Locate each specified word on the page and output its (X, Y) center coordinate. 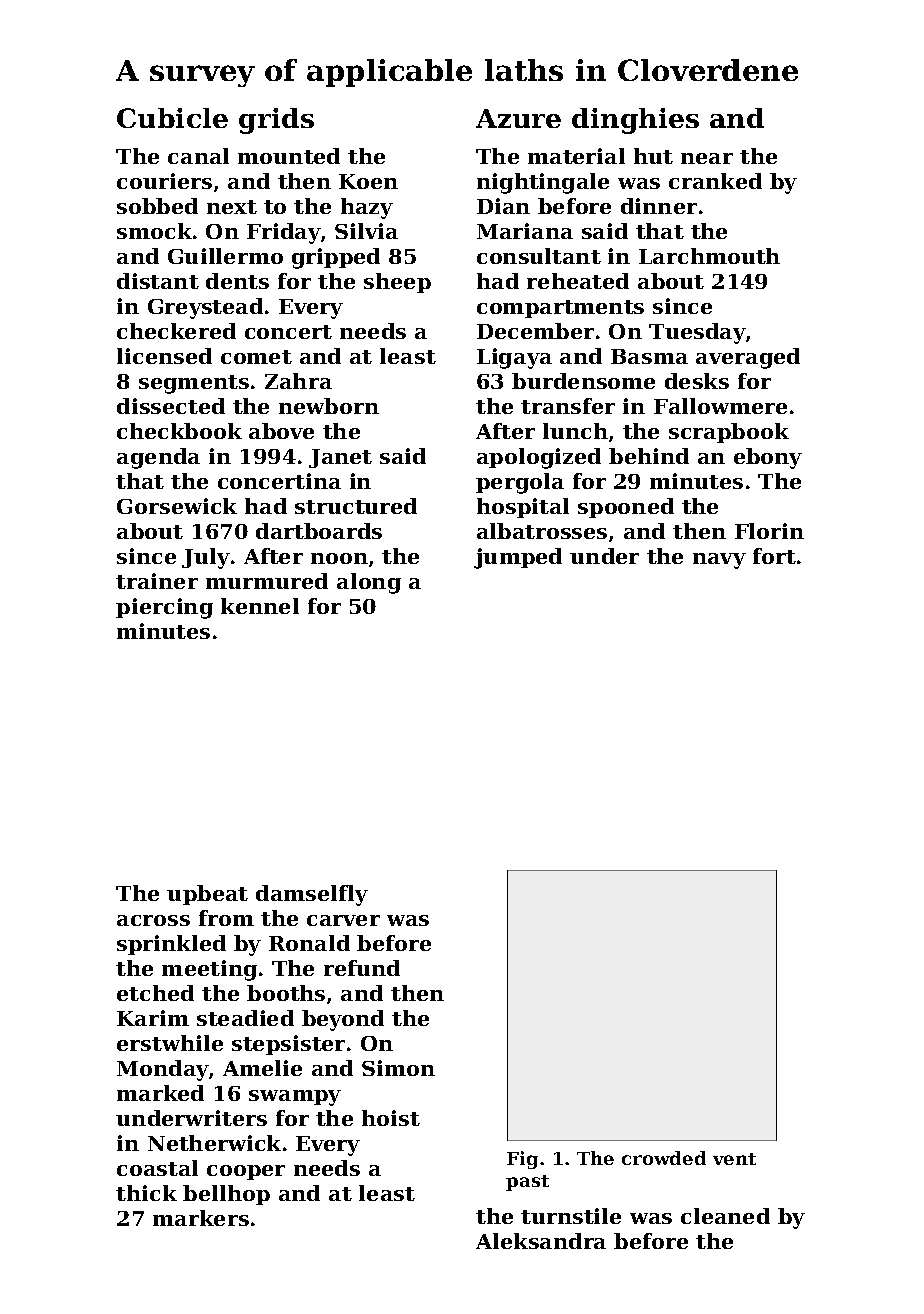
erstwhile (170, 1043)
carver (343, 920)
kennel (260, 606)
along (369, 583)
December (535, 331)
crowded (664, 1158)
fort (774, 556)
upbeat (207, 895)
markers (201, 1218)
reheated (578, 281)
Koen (368, 181)
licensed (164, 356)
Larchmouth (709, 256)
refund (362, 968)
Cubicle (172, 118)
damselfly (312, 895)
